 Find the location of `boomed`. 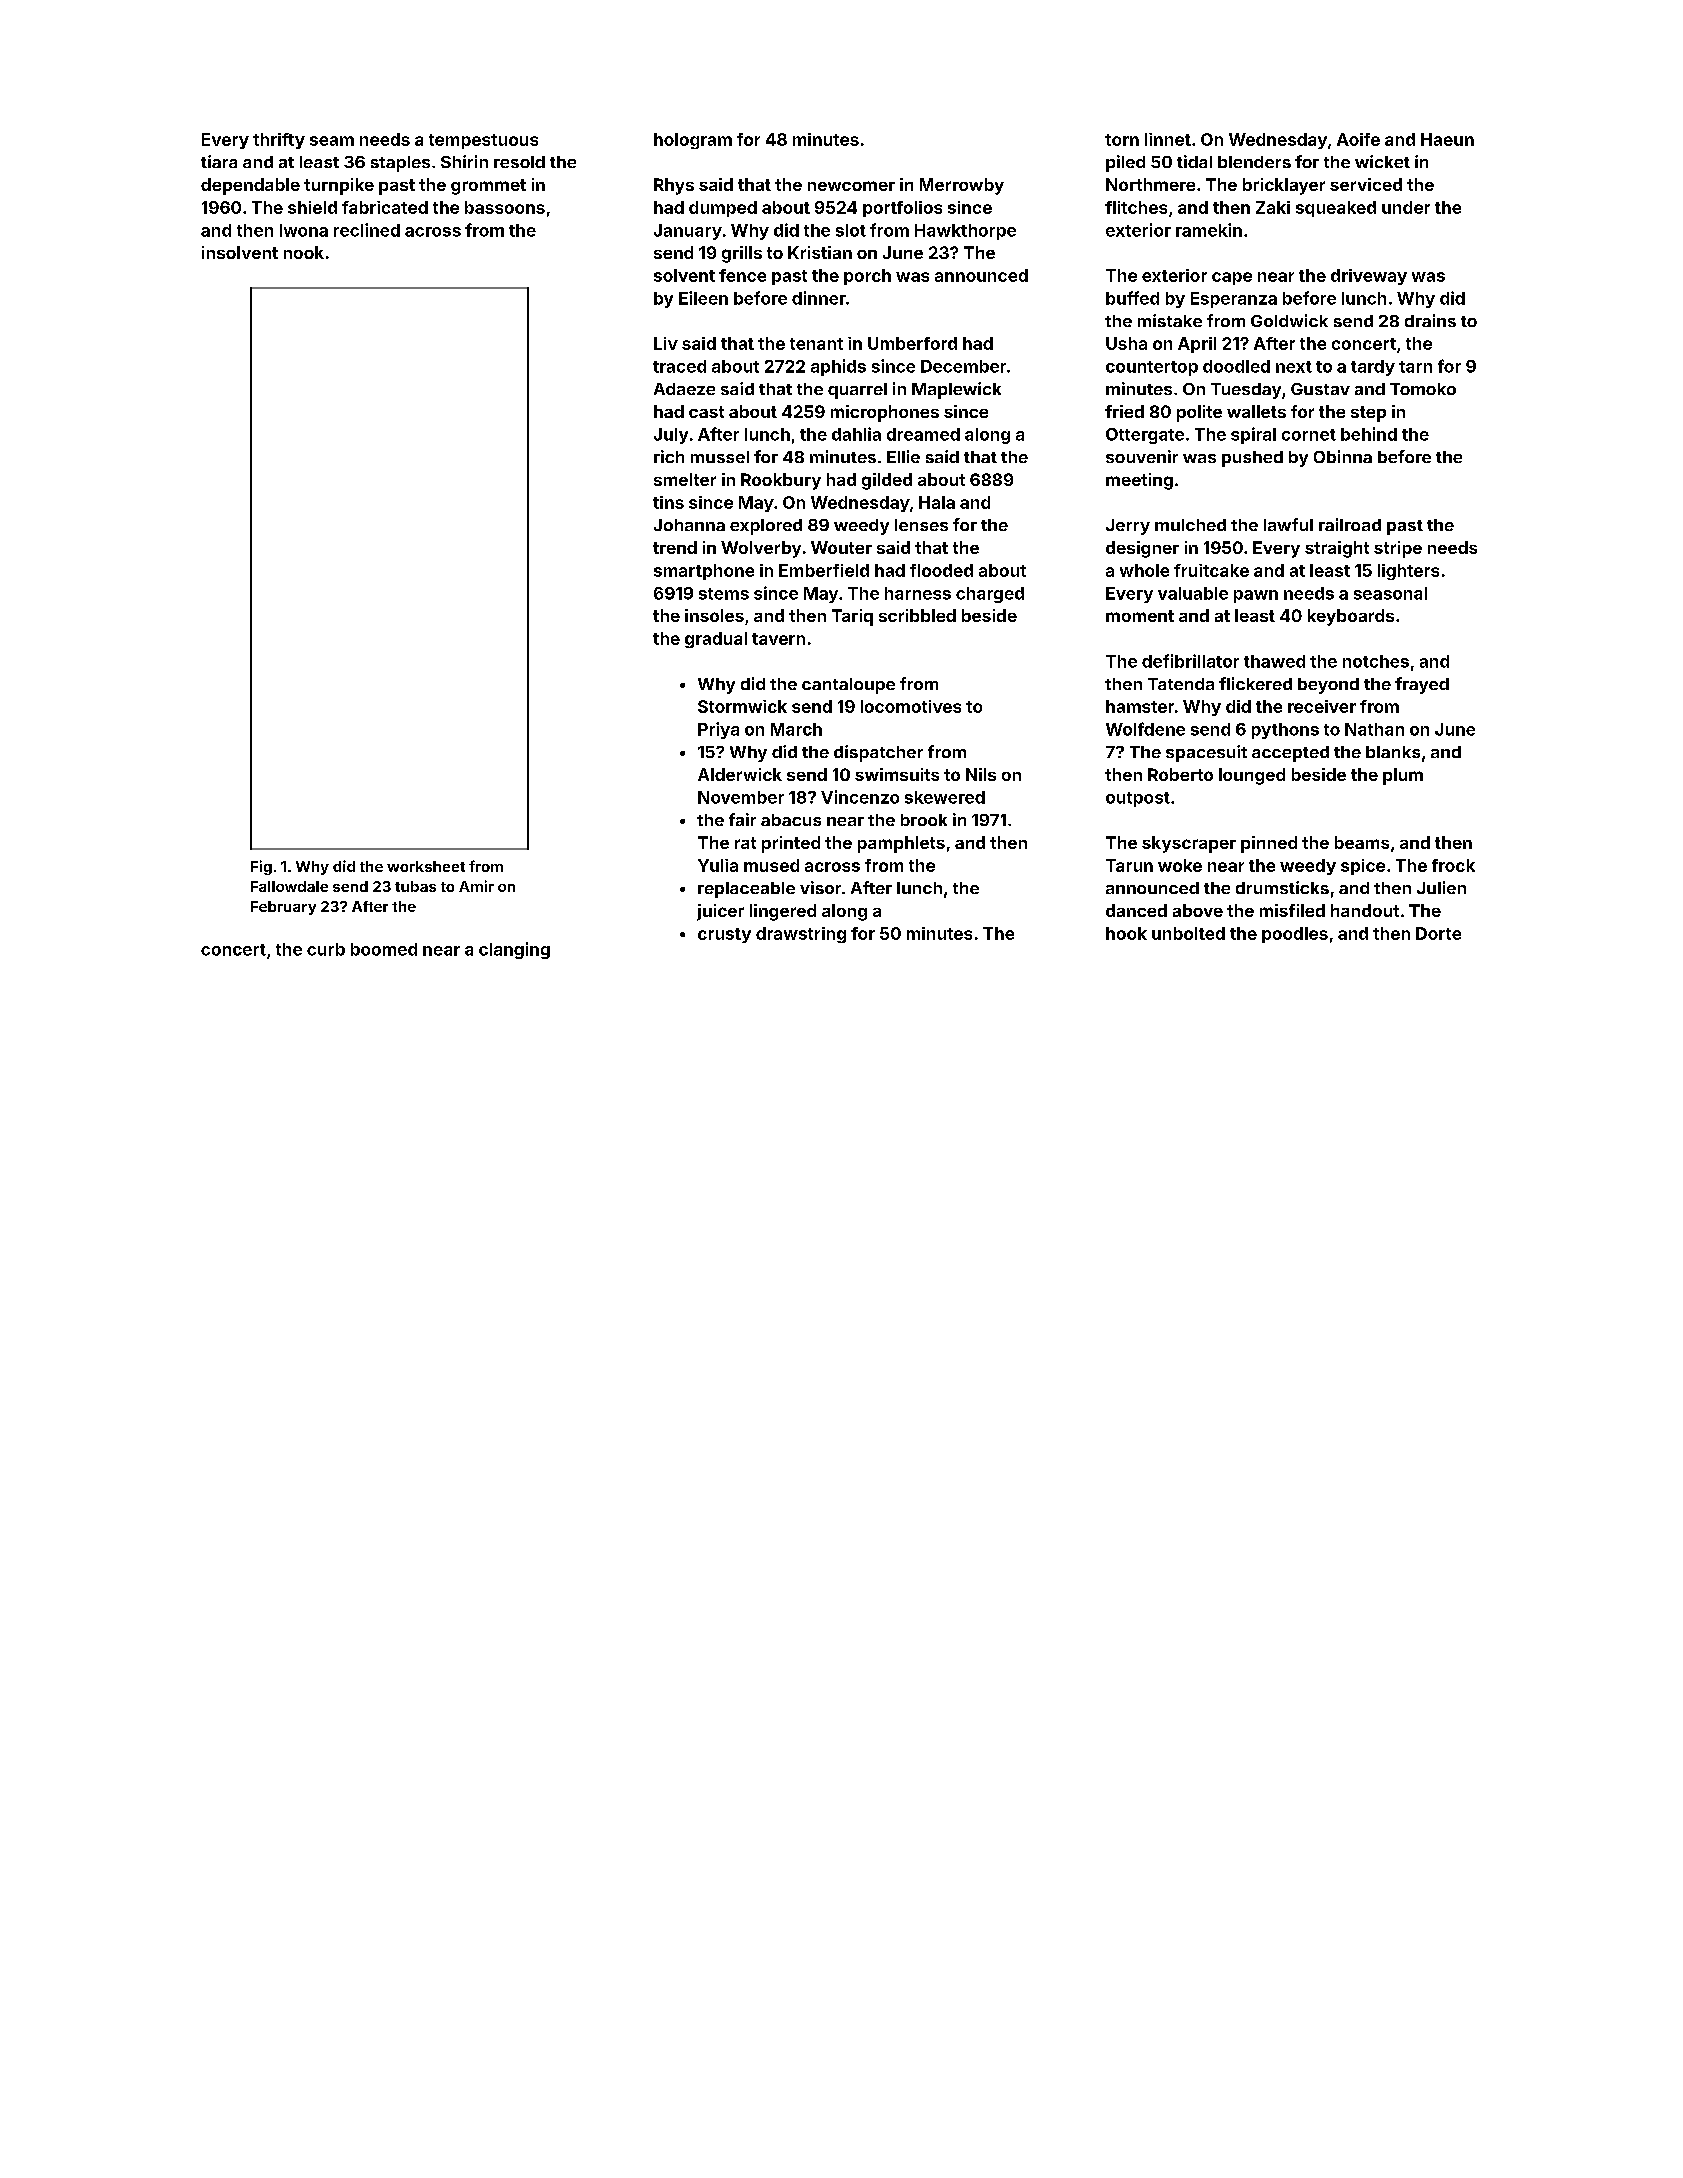

boomed is located at coordinates (384, 949).
